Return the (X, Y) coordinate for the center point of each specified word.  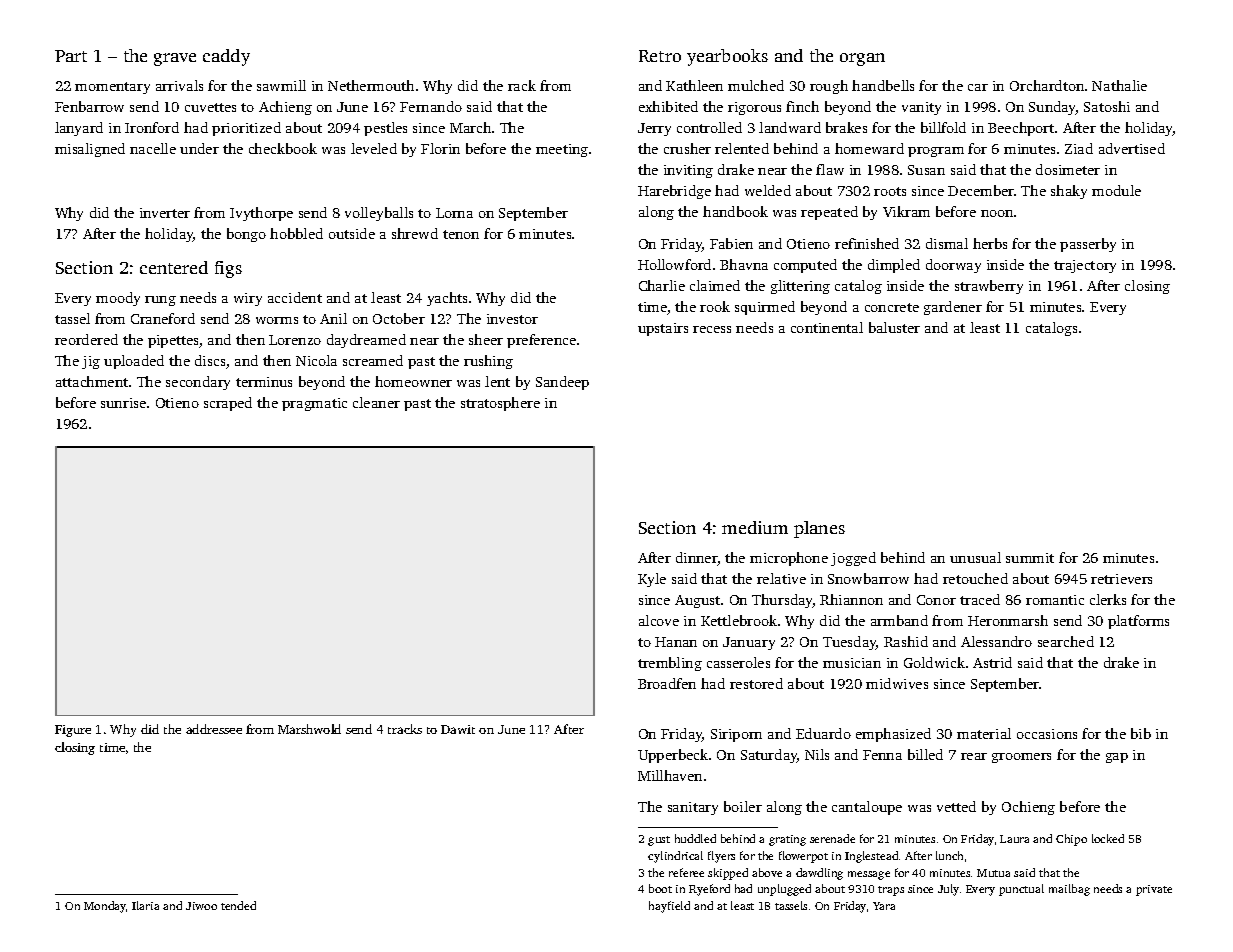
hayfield (669, 907)
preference (541, 341)
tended (238, 905)
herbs (990, 243)
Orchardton (1047, 85)
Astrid (992, 662)
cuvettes (210, 107)
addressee (214, 729)
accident (295, 297)
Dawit (458, 729)
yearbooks (727, 57)
